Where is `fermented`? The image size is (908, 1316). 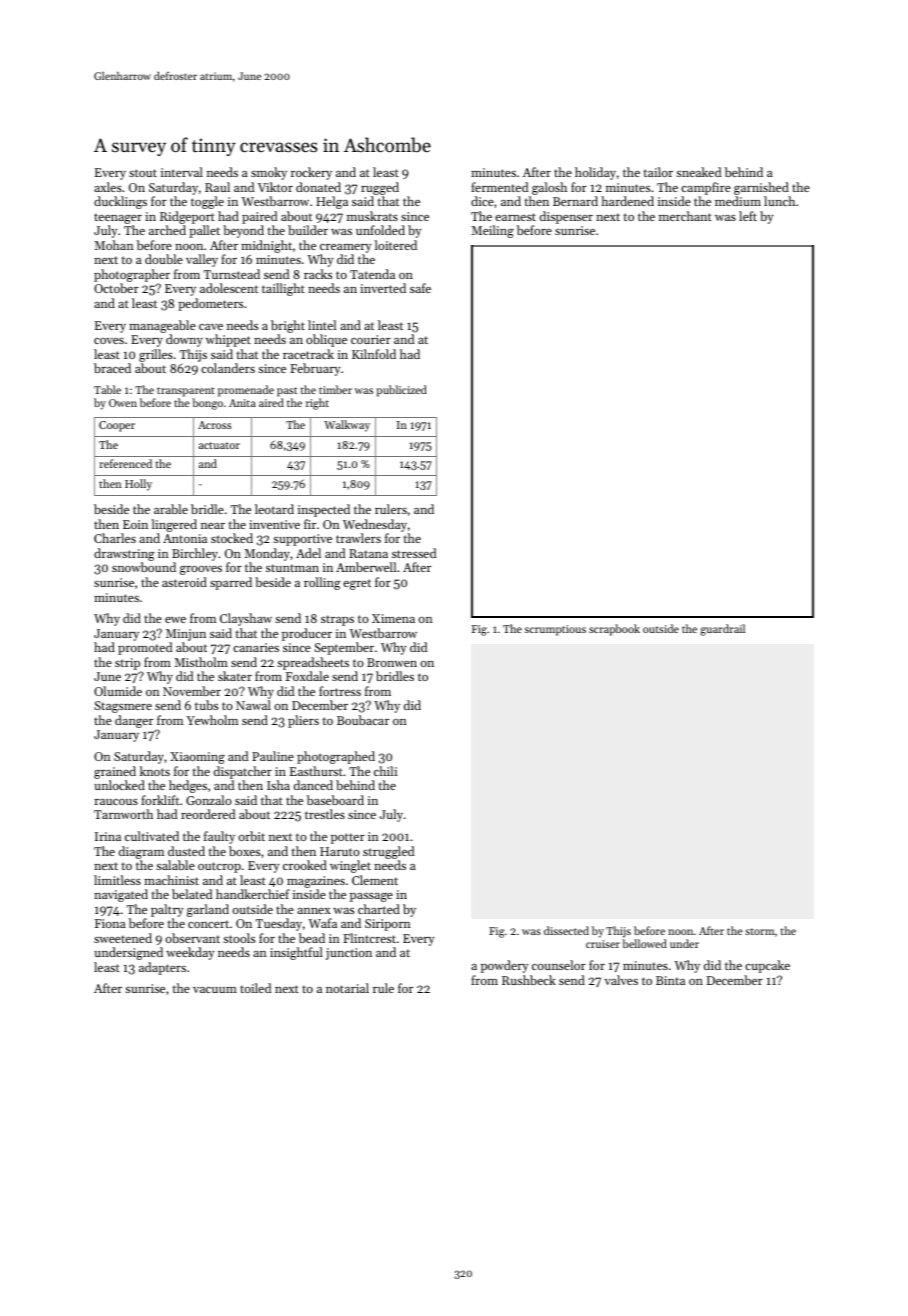
fermented is located at coordinates (499, 187).
